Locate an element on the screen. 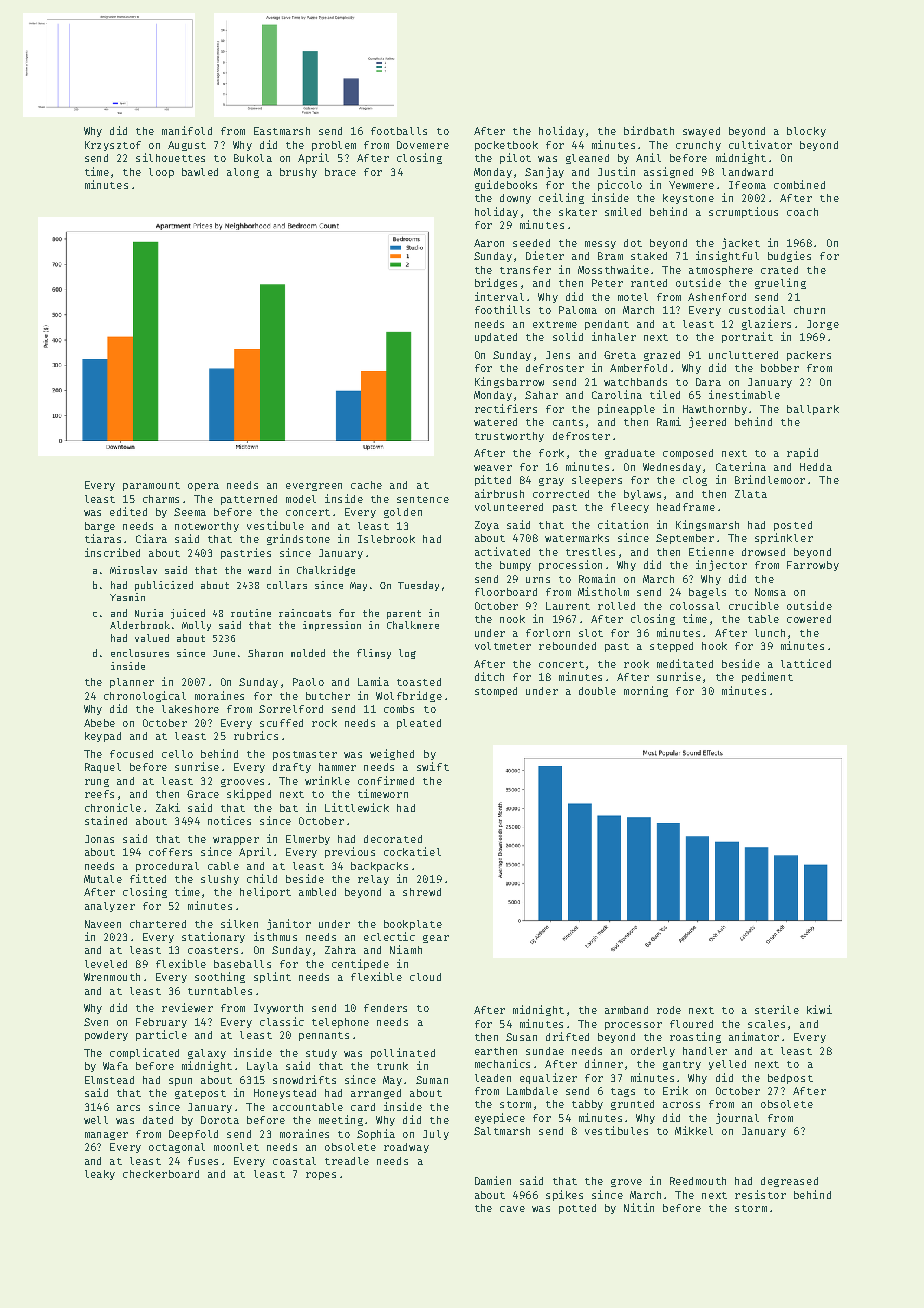 This screenshot has height=1308, width=924. coastal is located at coordinates (294, 1161).
